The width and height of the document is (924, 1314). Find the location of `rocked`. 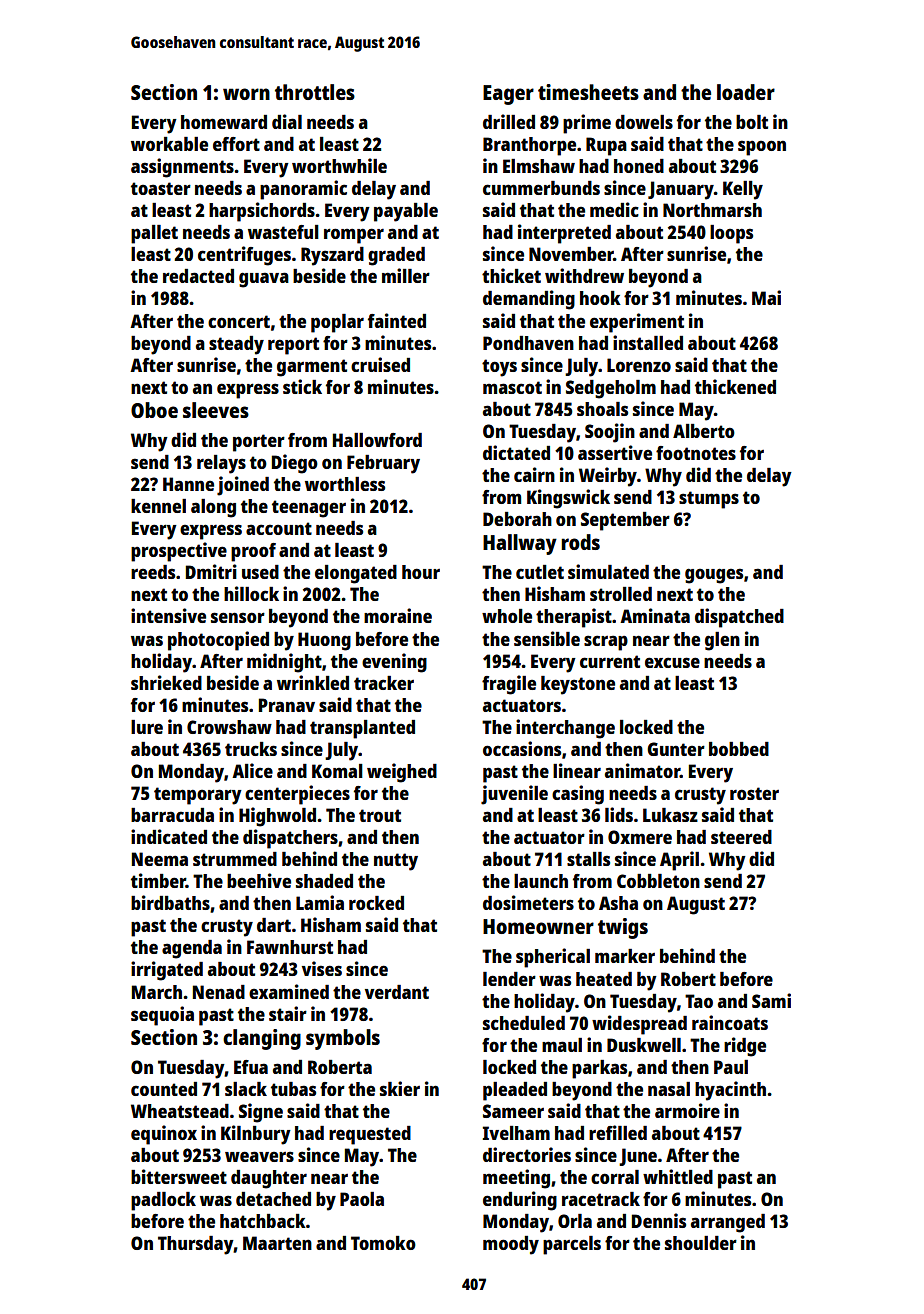

rocked is located at coordinates (376, 903).
